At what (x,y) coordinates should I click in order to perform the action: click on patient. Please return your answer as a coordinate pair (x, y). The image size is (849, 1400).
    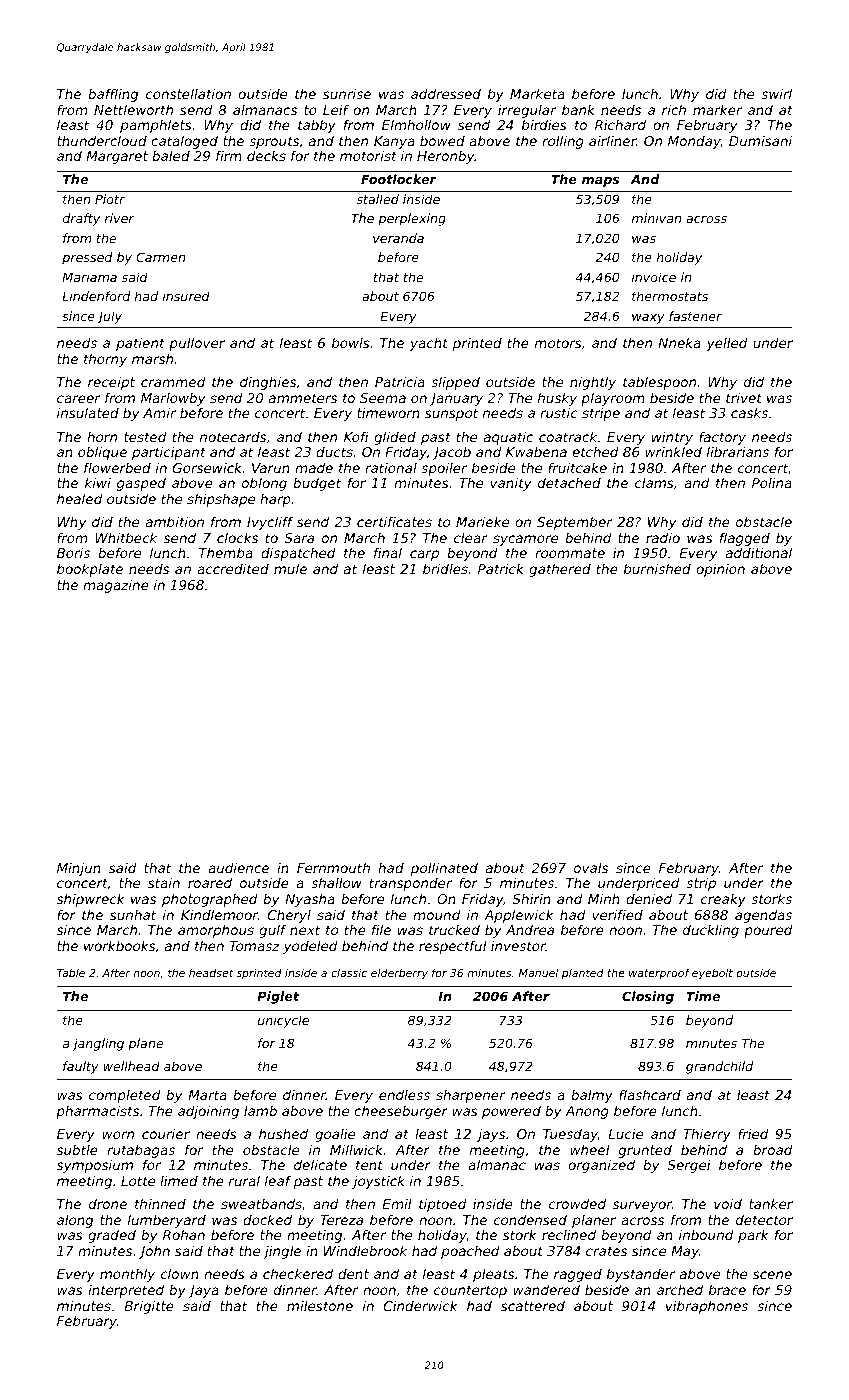
    Looking at the image, I should click on (140, 344).
